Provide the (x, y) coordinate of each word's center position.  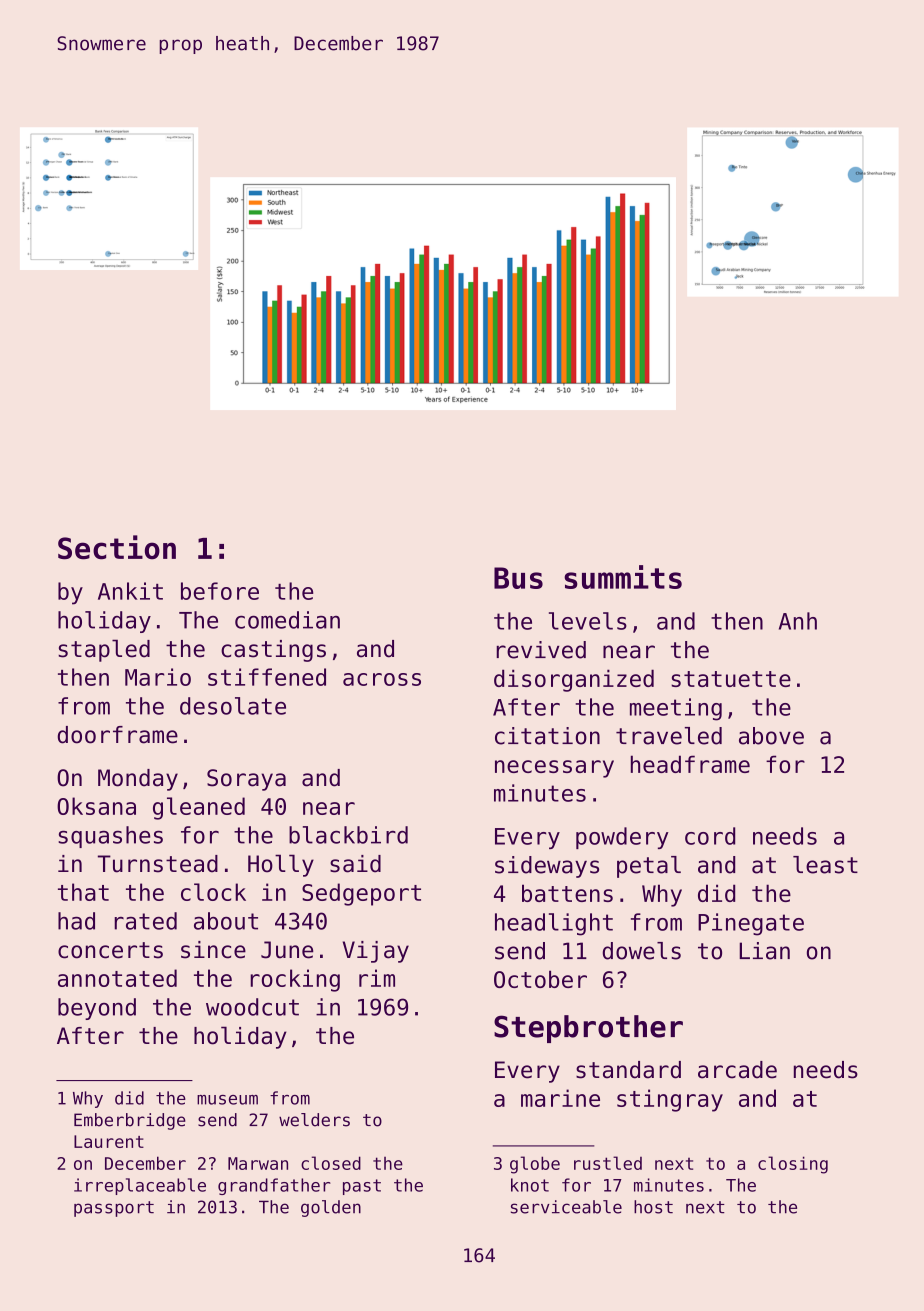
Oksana (96, 806)
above (771, 736)
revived (541, 650)
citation (547, 736)
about (226, 921)
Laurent (109, 1141)
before (220, 591)
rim (377, 978)
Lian (764, 951)
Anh (798, 621)
